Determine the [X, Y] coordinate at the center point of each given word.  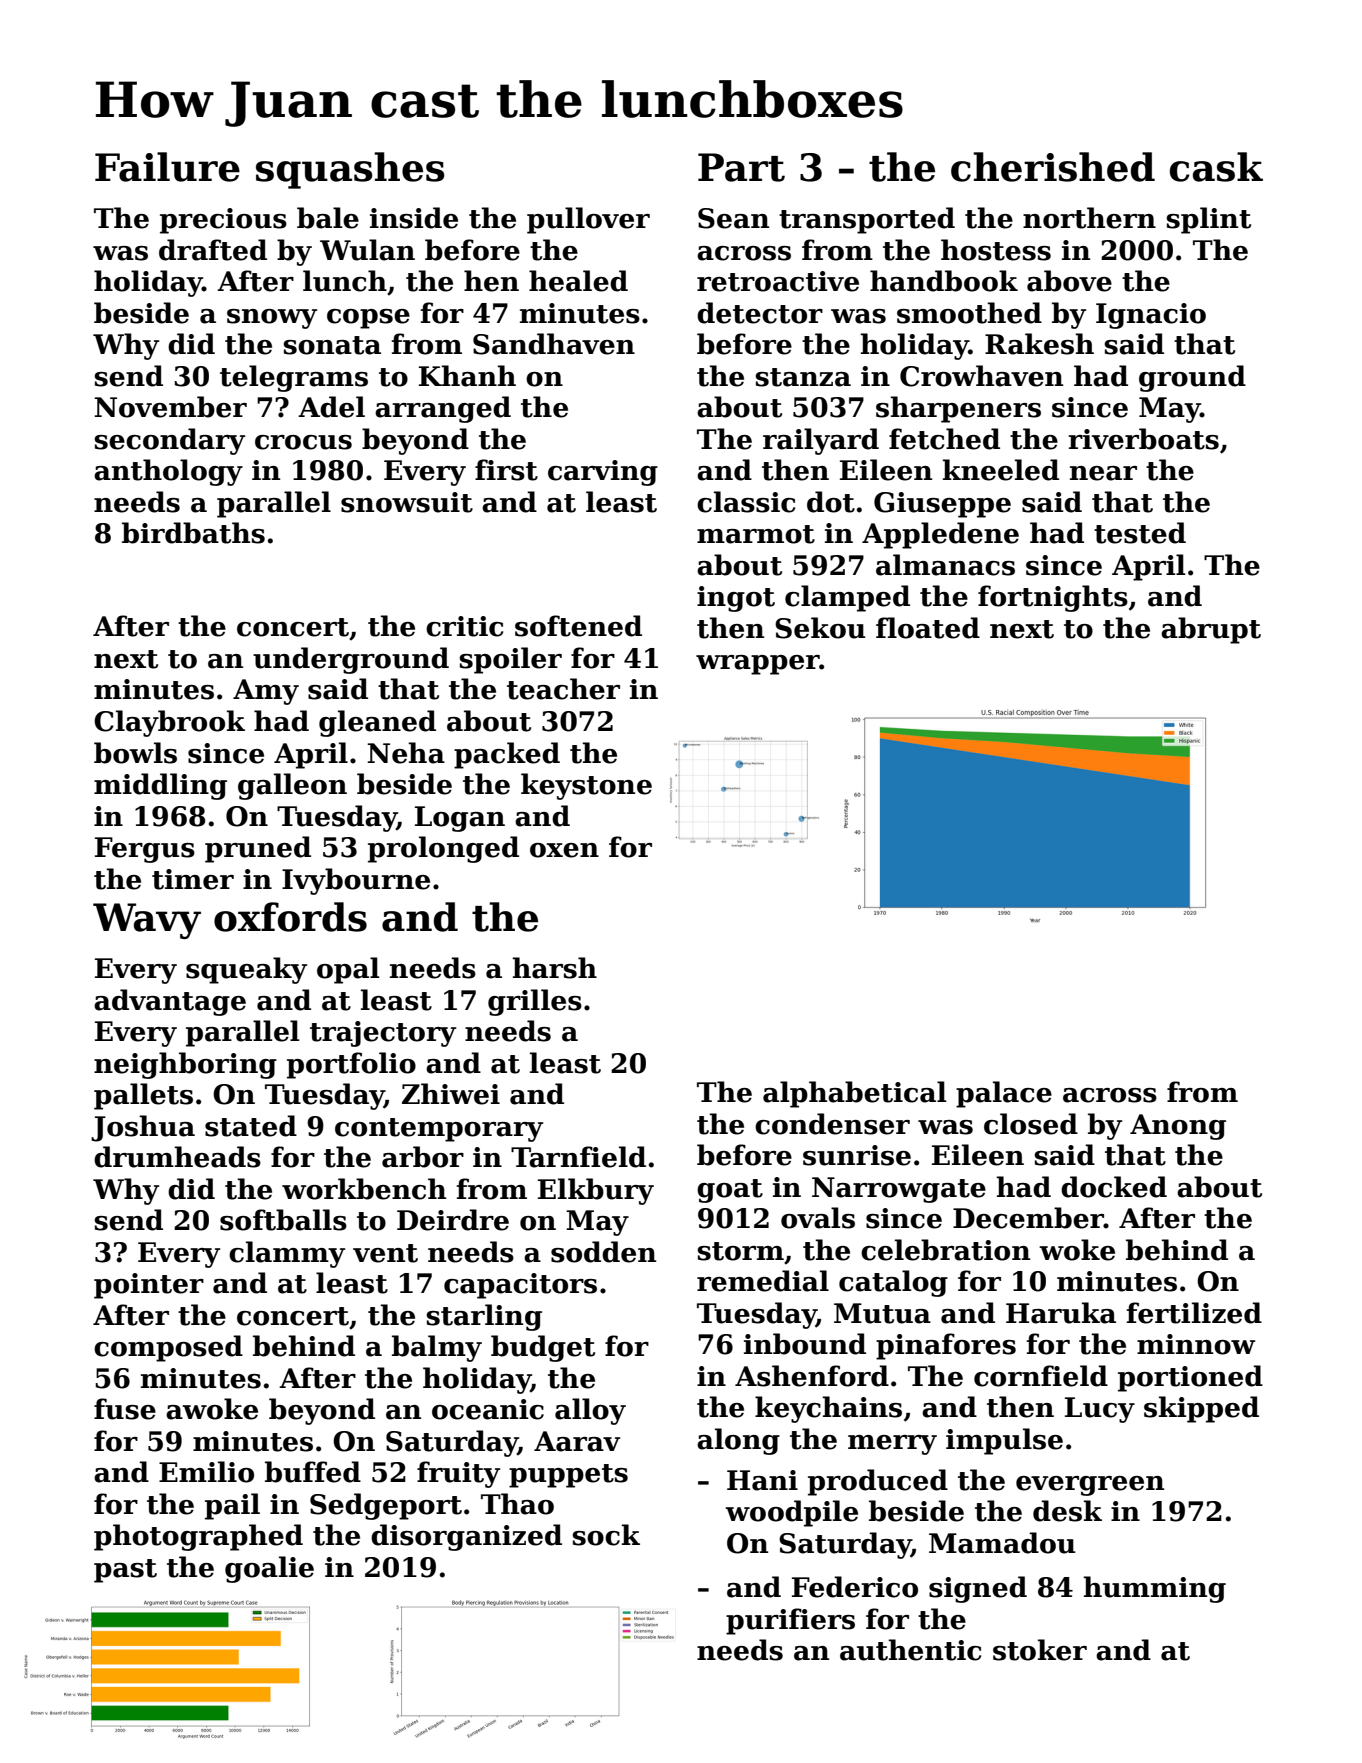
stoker [1040, 1650]
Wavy [147, 921]
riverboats [1143, 439]
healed [578, 281]
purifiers [790, 1621]
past [125, 1571]
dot [831, 502]
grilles [535, 1002]
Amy [266, 692]
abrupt [1211, 630]
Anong [1178, 1127]
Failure [167, 167]
